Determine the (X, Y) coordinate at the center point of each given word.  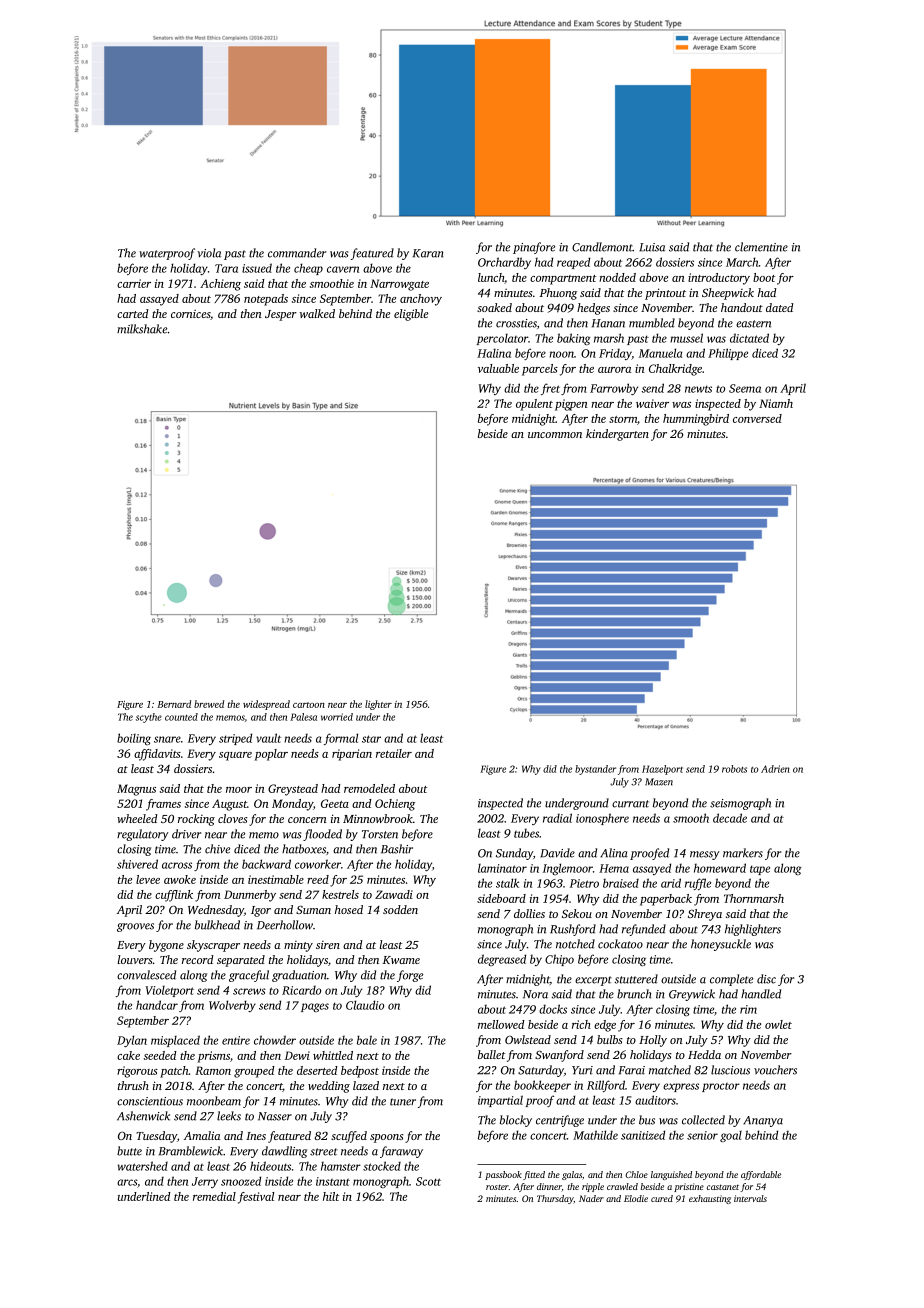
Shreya (705, 915)
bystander (595, 770)
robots (734, 769)
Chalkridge (675, 370)
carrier (134, 283)
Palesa (303, 717)
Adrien (775, 769)
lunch (491, 278)
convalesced (146, 975)
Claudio (365, 1005)
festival (256, 1198)
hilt (331, 1196)
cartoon (309, 705)
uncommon (555, 435)
